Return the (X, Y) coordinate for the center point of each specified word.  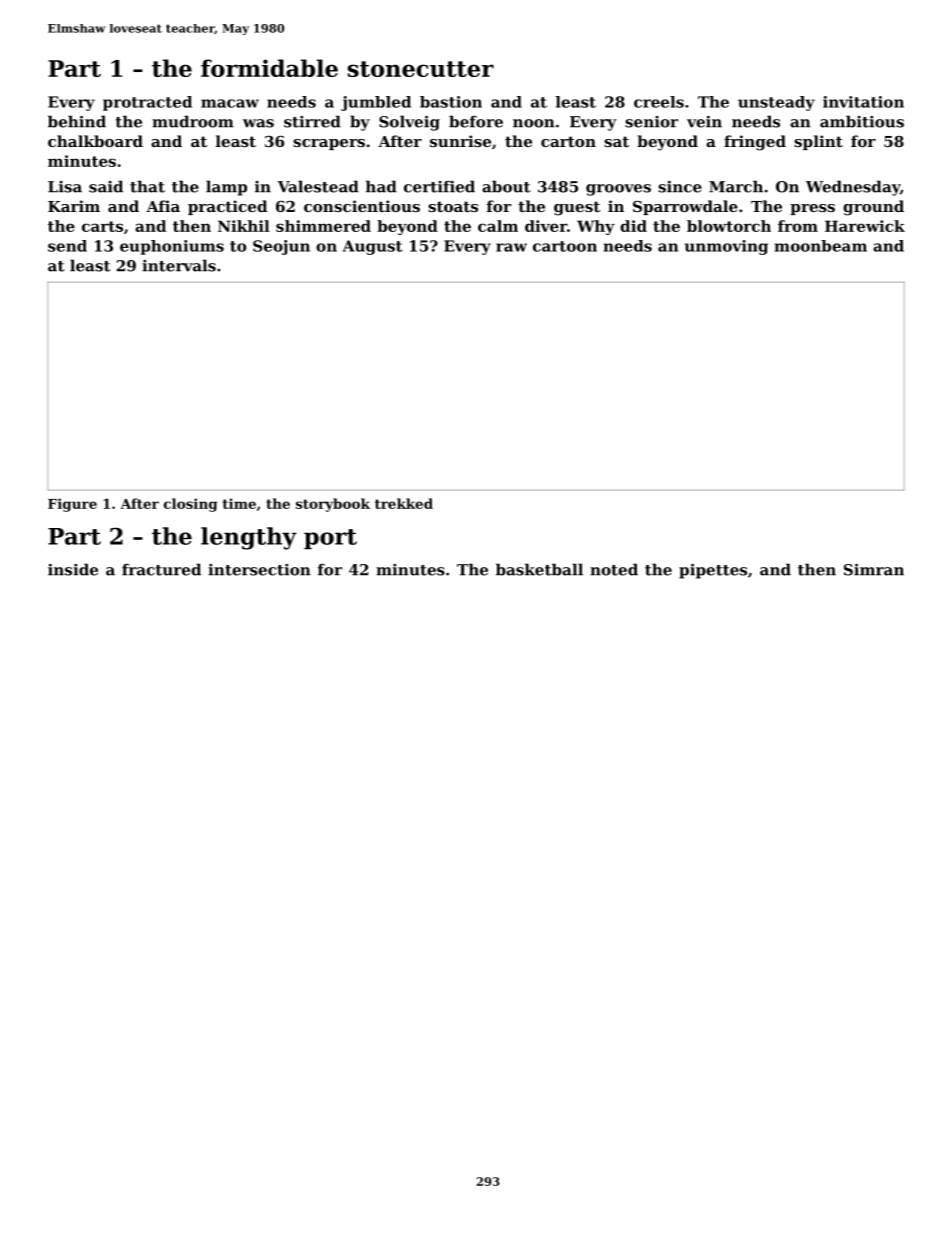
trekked (404, 503)
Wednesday (853, 188)
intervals (179, 265)
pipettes (713, 571)
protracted (147, 103)
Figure (72, 505)
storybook (333, 505)
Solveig (409, 123)
